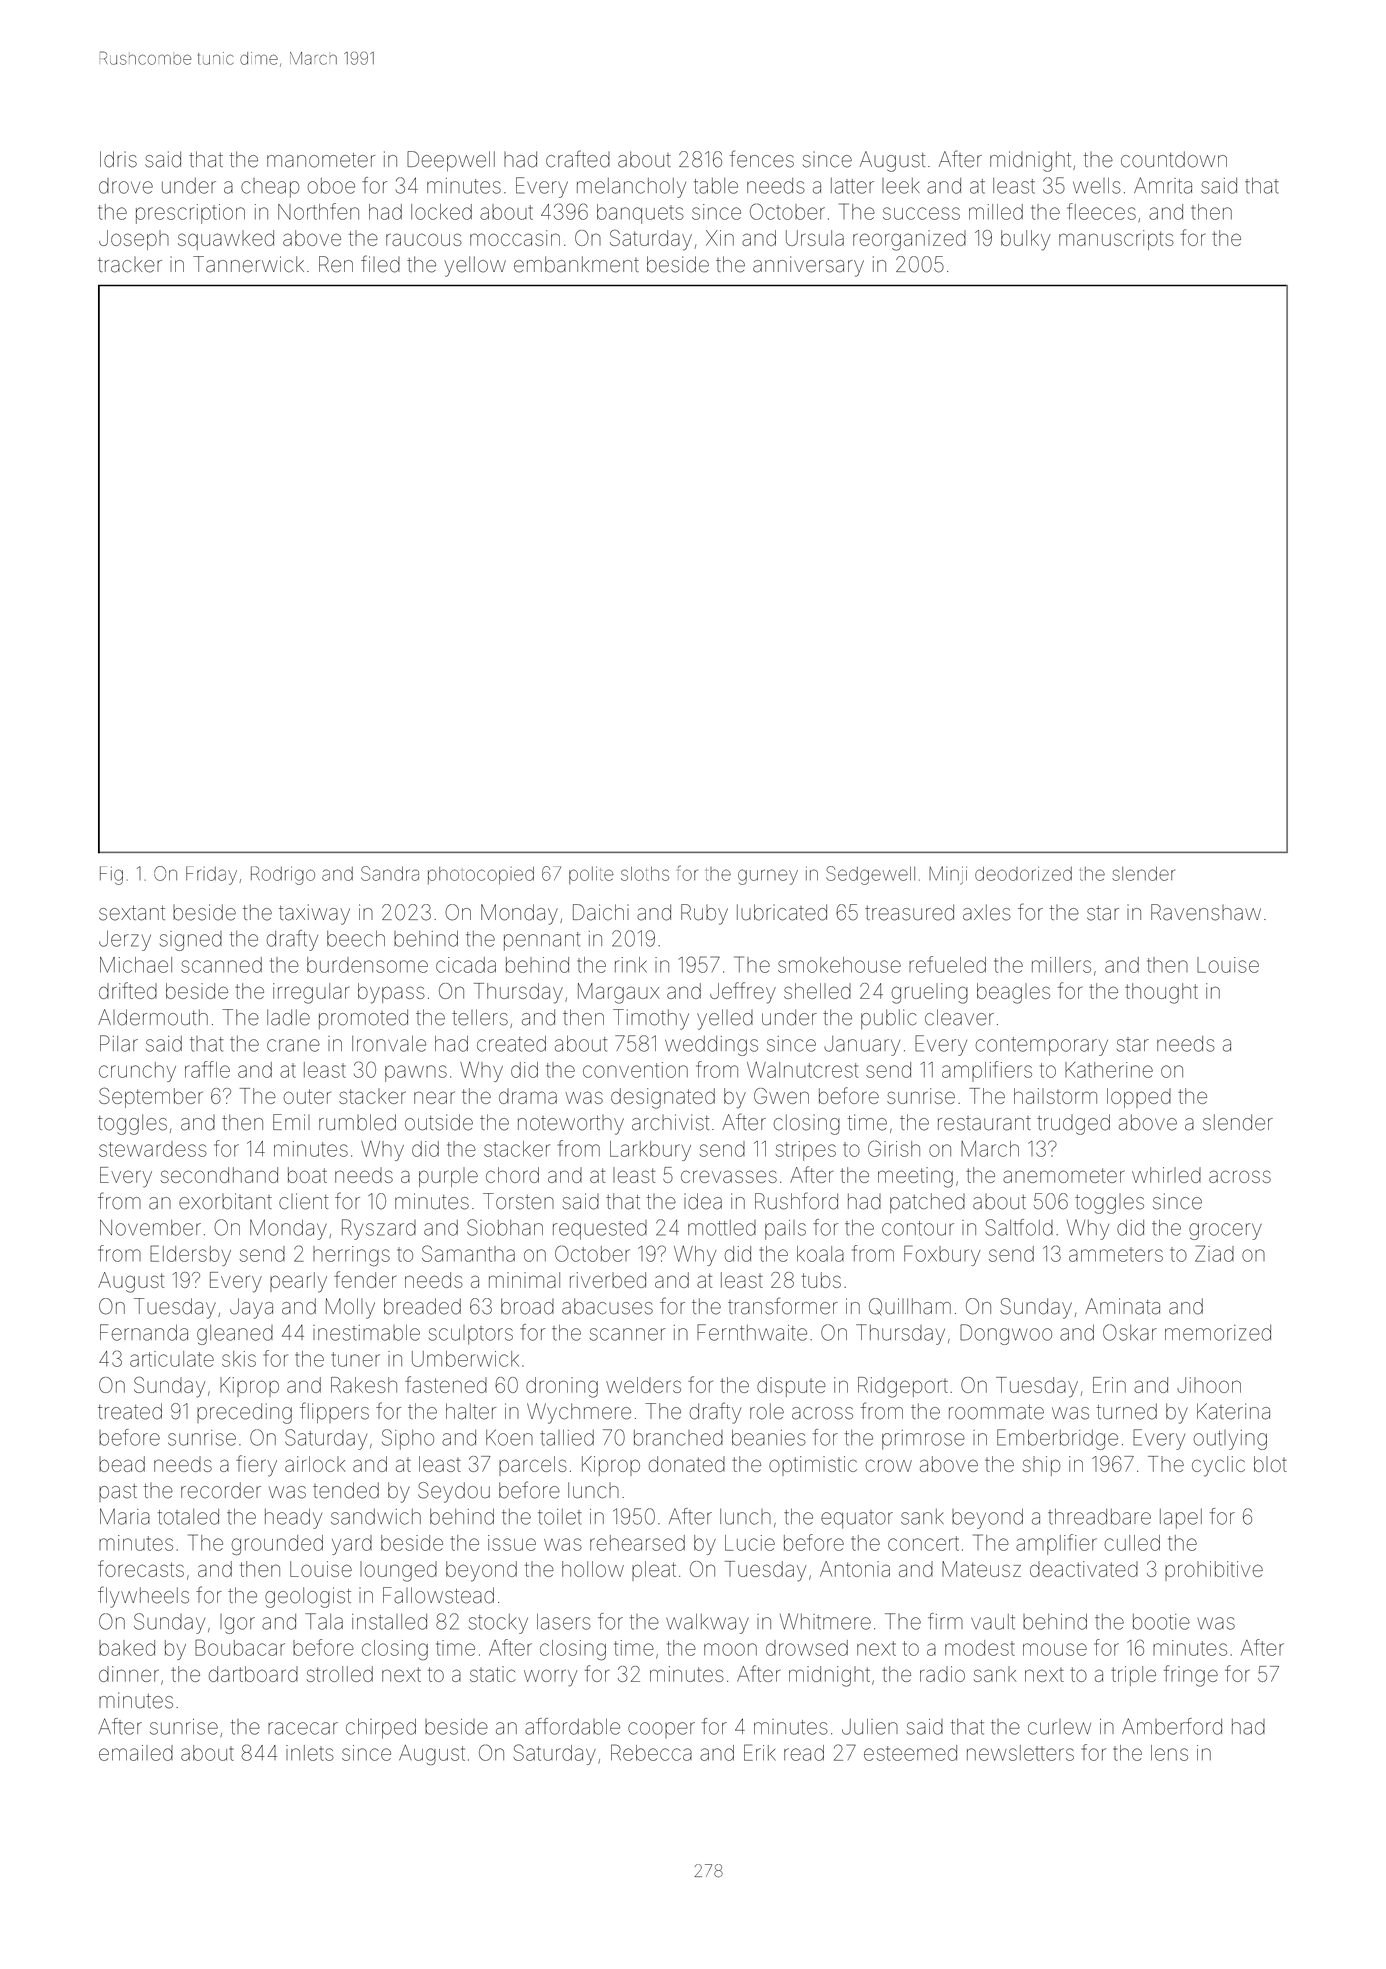 The width and height of the page is (1386, 1969). What do you see at coordinates (760, 1752) in the page?
I see `Erik` at bounding box center [760, 1752].
